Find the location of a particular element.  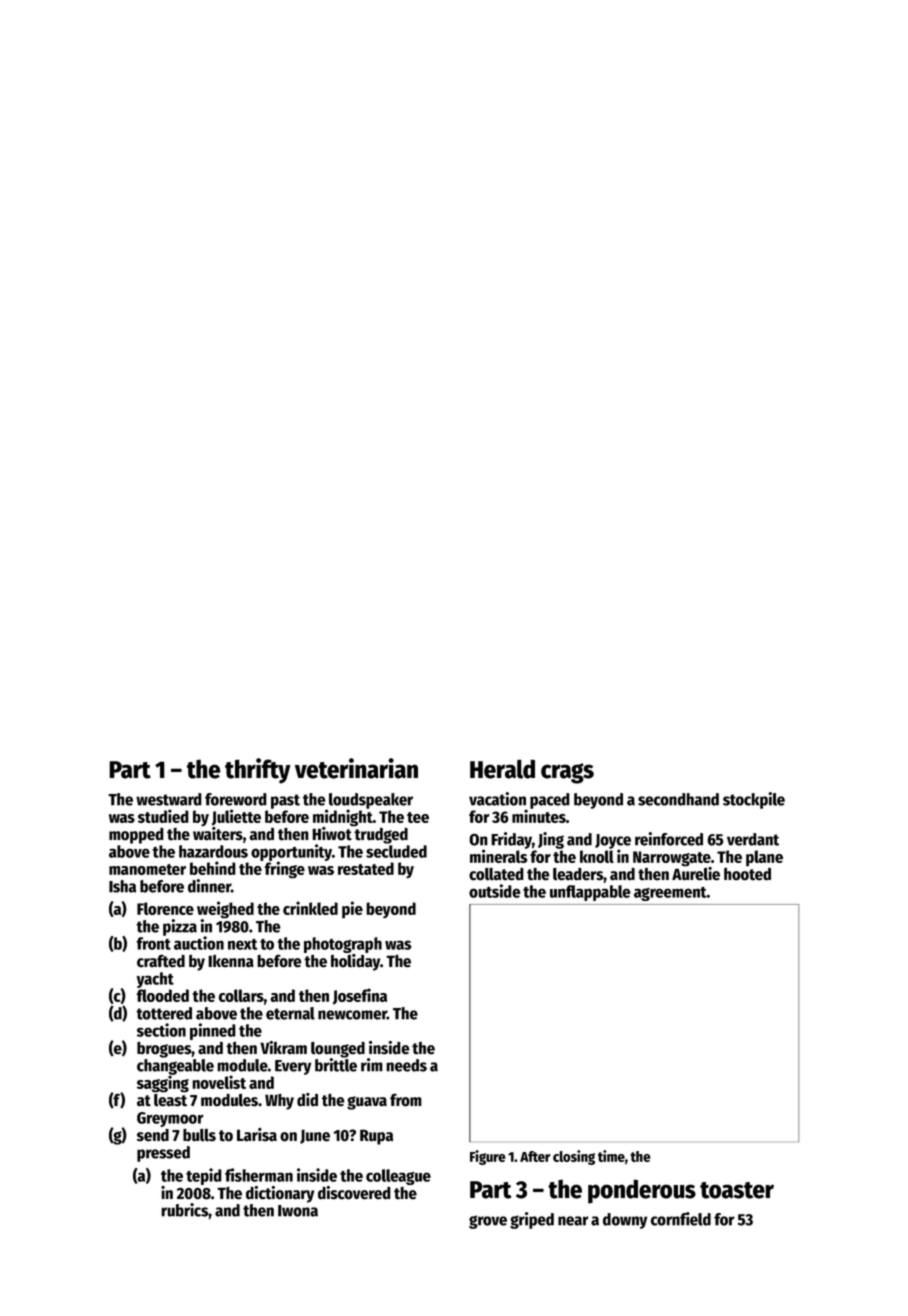

hooted is located at coordinates (747, 874).
